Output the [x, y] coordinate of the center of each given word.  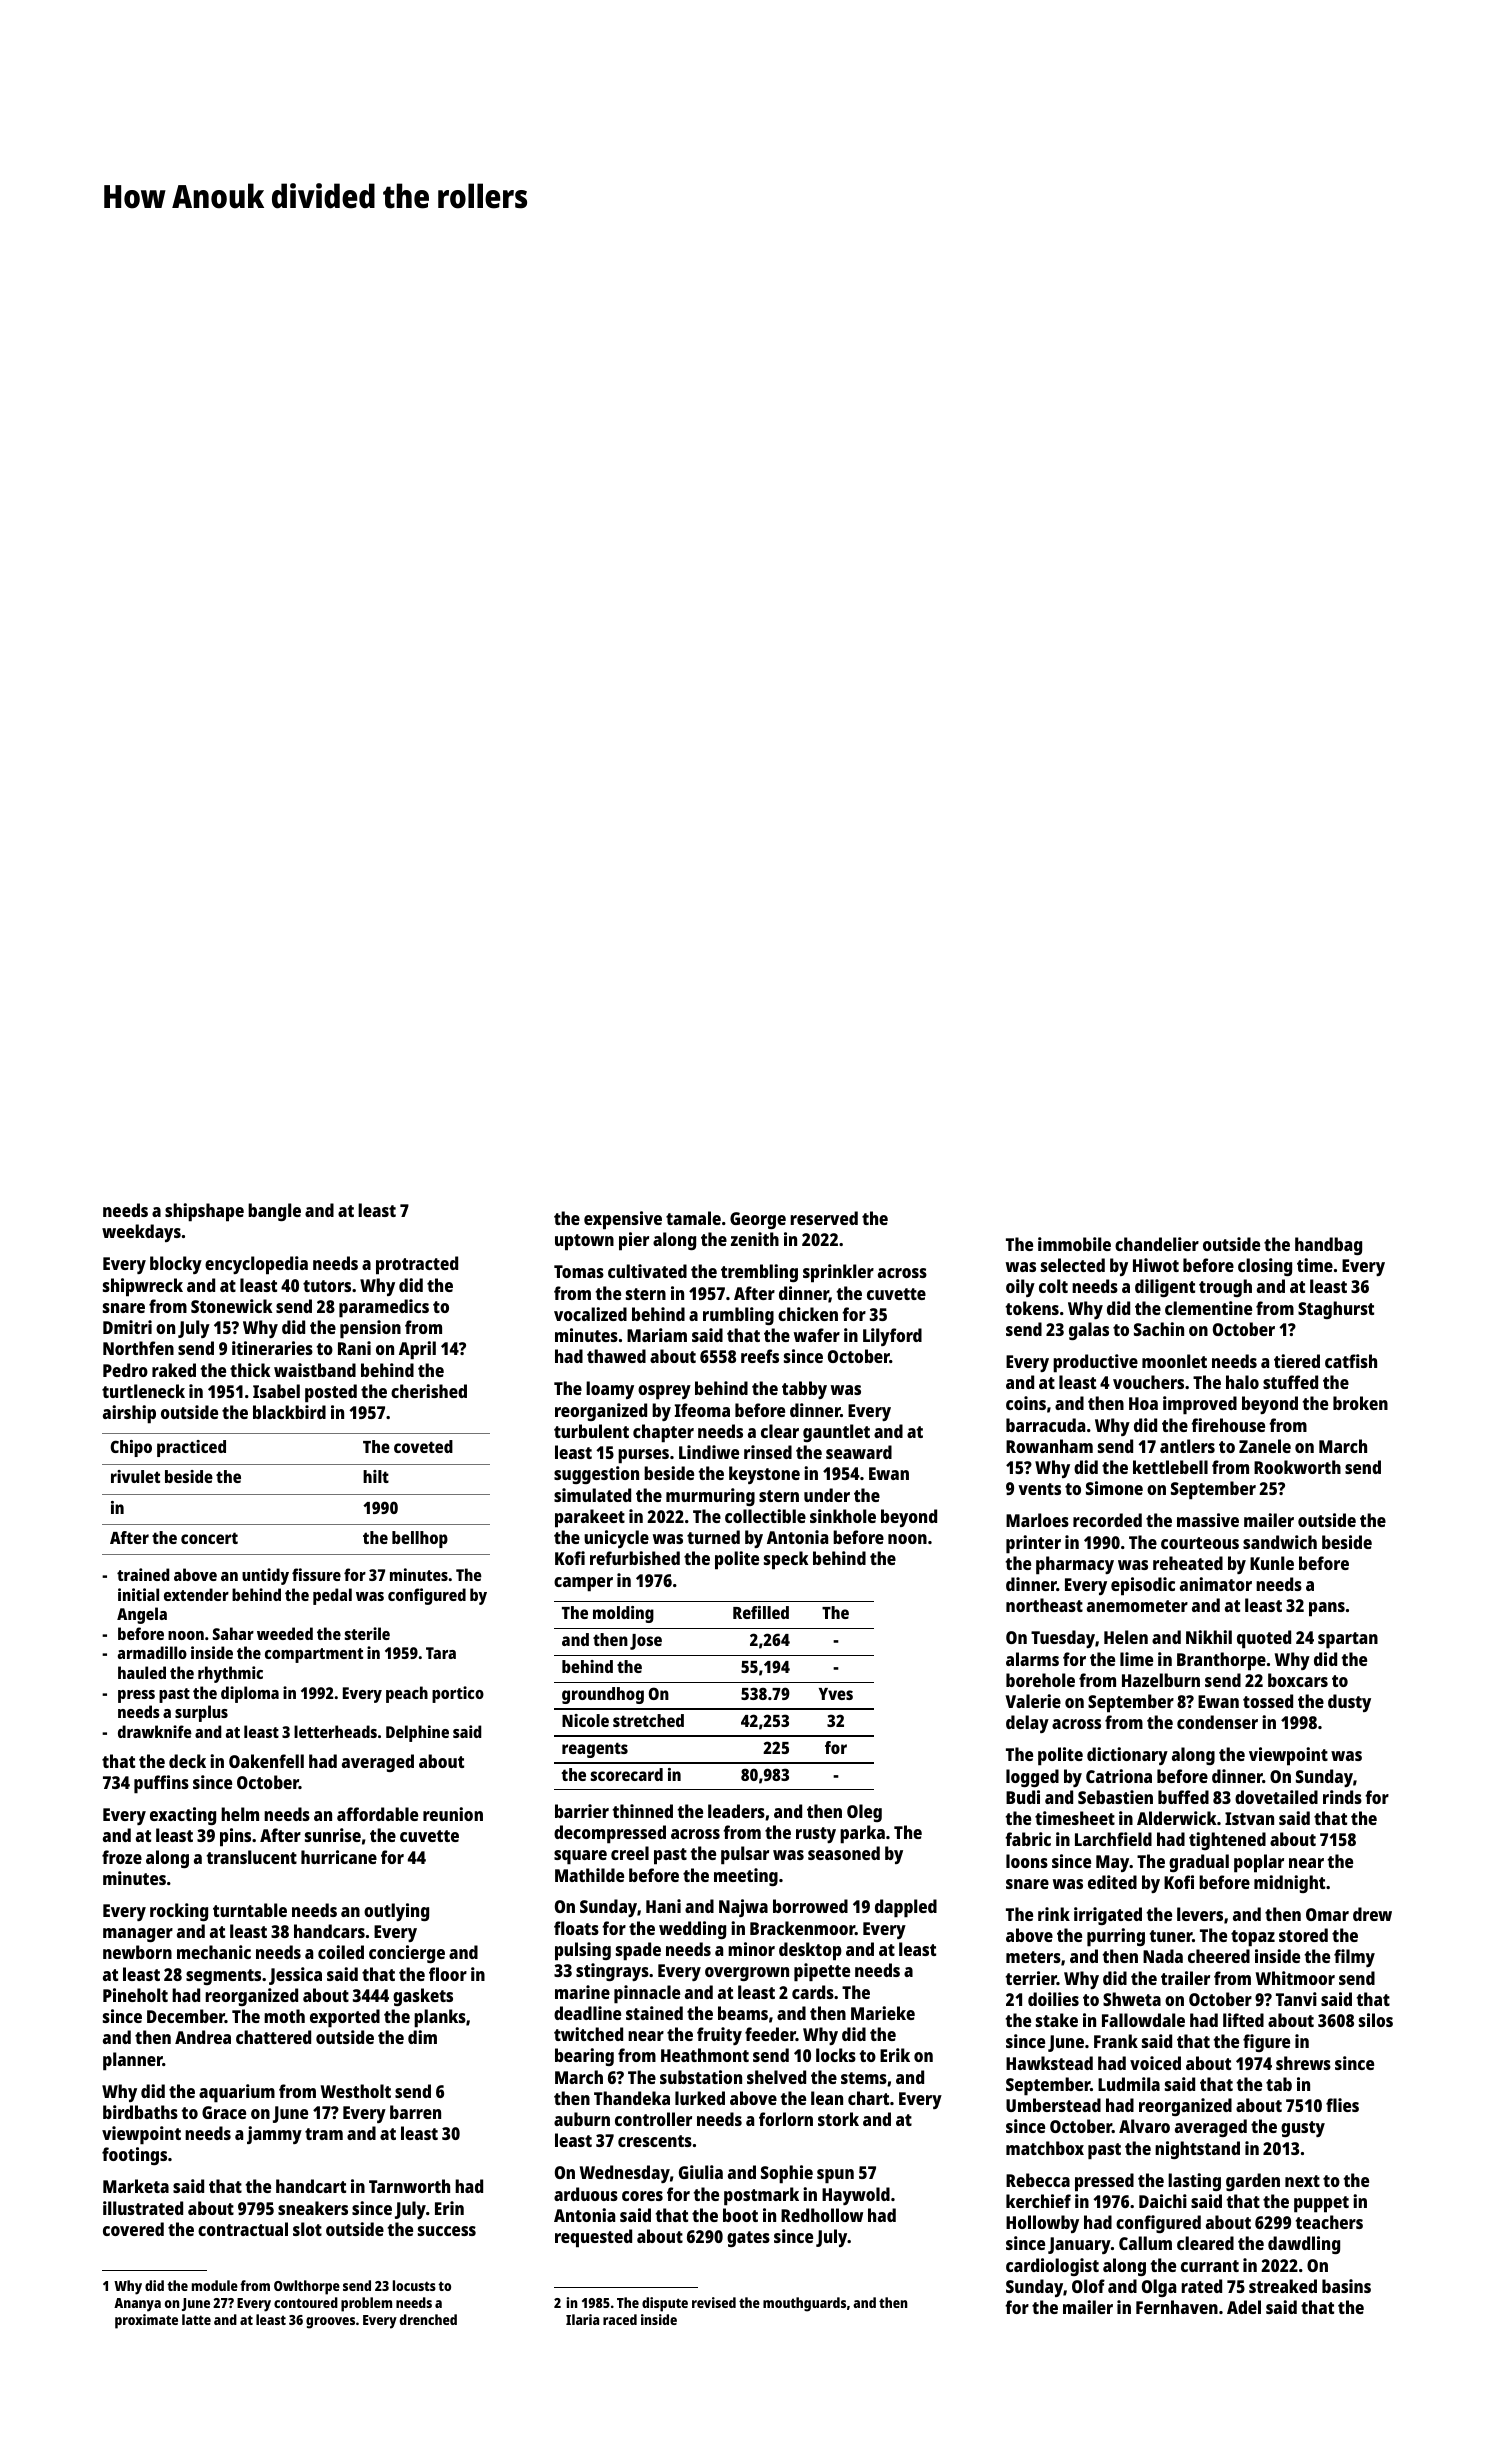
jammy [274, 2135]
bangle [274, 1212]
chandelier [1157, 1244]
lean [827, 2098]
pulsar [745, 1855]
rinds [1342, 1797]
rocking [179, 1912]
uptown [584, 1242]
